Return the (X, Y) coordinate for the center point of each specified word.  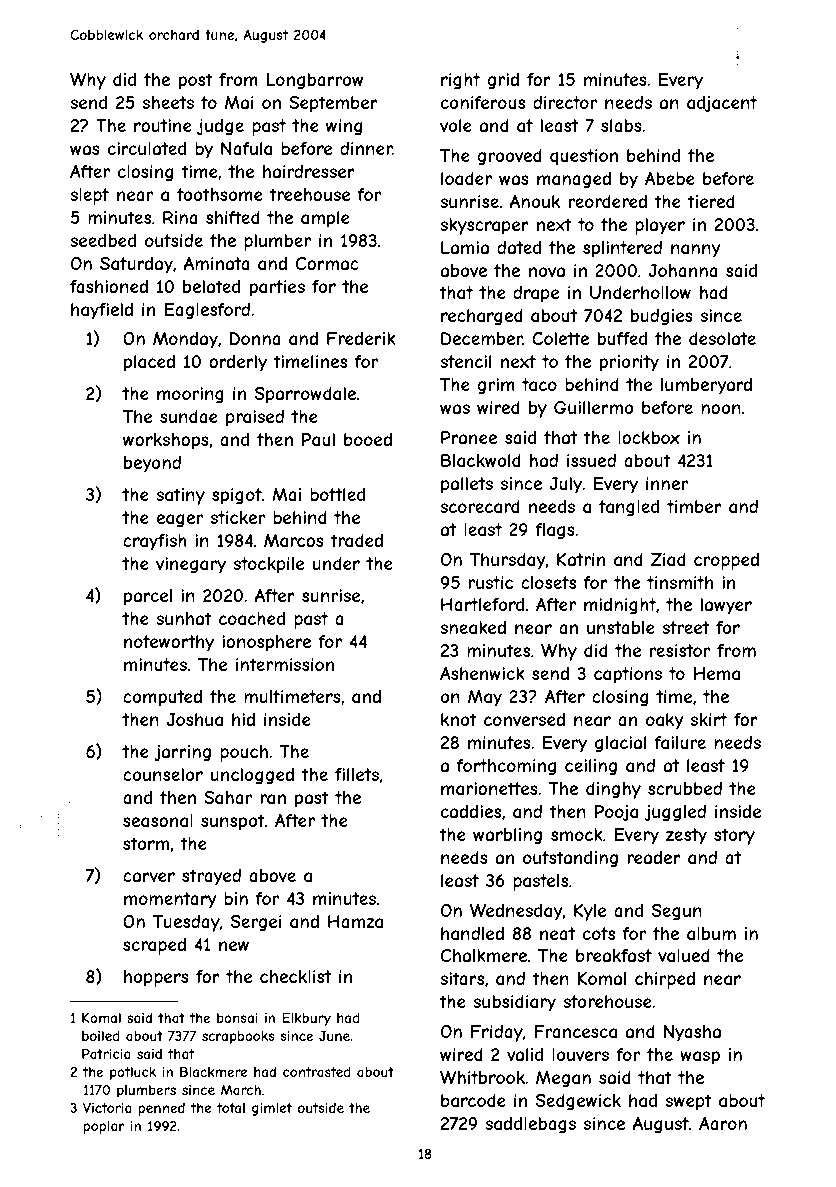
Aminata (217, 263)
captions (628, 675)
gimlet (272, 1109)
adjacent (722, 104)
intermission (285, 664)
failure (680, 742)
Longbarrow (315, 81)
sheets (168, 102)
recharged (482, 317)
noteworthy (169, 643)
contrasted (317, 1072)
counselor (163, 774)
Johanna (683, 270)
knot (459, 719)
